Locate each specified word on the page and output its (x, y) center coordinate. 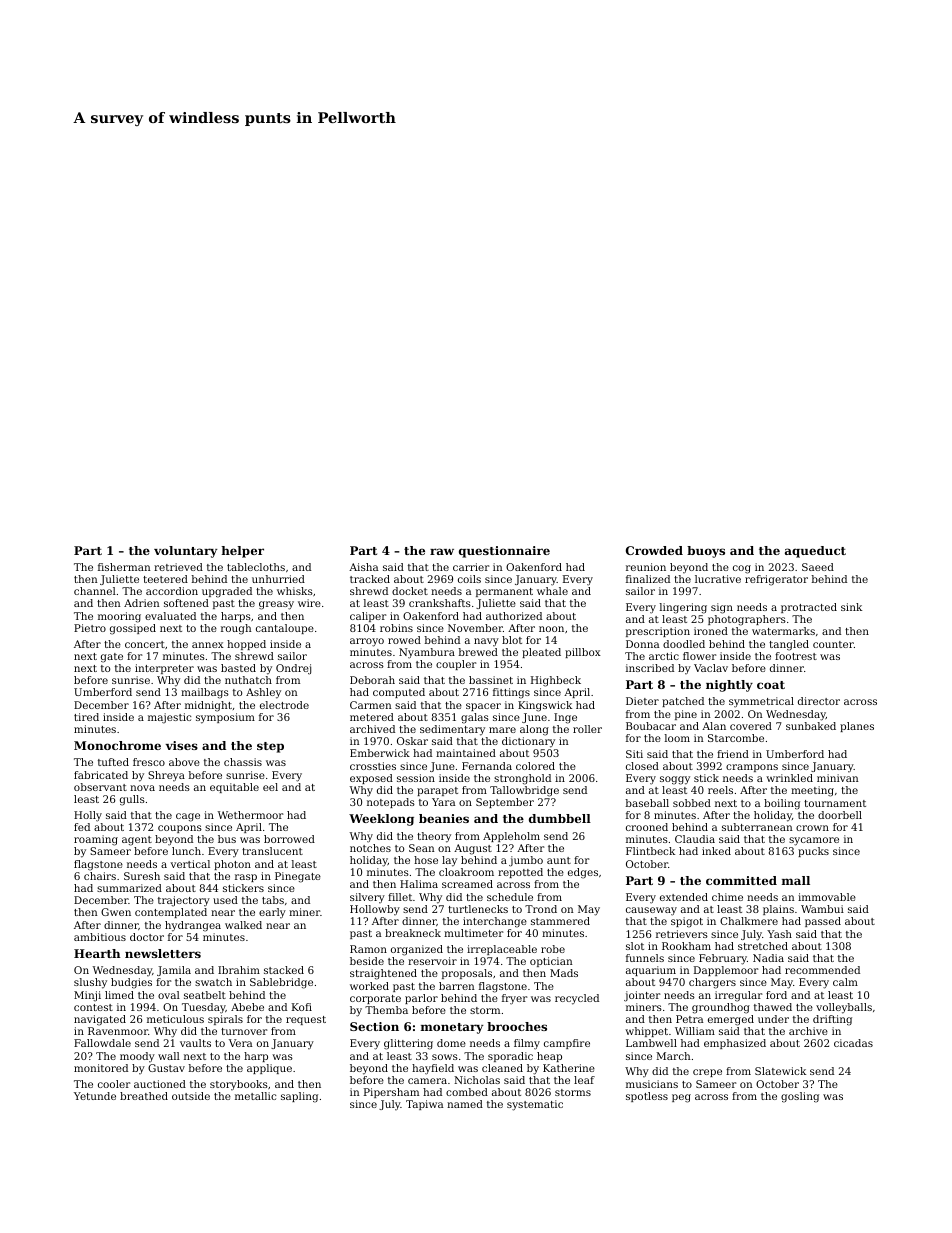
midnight (208, 706)
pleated (541, 653)
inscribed (650, 668)
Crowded (654, 550)
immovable (827, 897)
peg (681, 1098)
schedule (510, 897)
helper (243, 552)
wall (169, 1056)
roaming (96, 840)
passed (823, 922)
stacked (284, 970)
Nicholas (477, 1080)
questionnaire (504, 552)
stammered (560, 921)
